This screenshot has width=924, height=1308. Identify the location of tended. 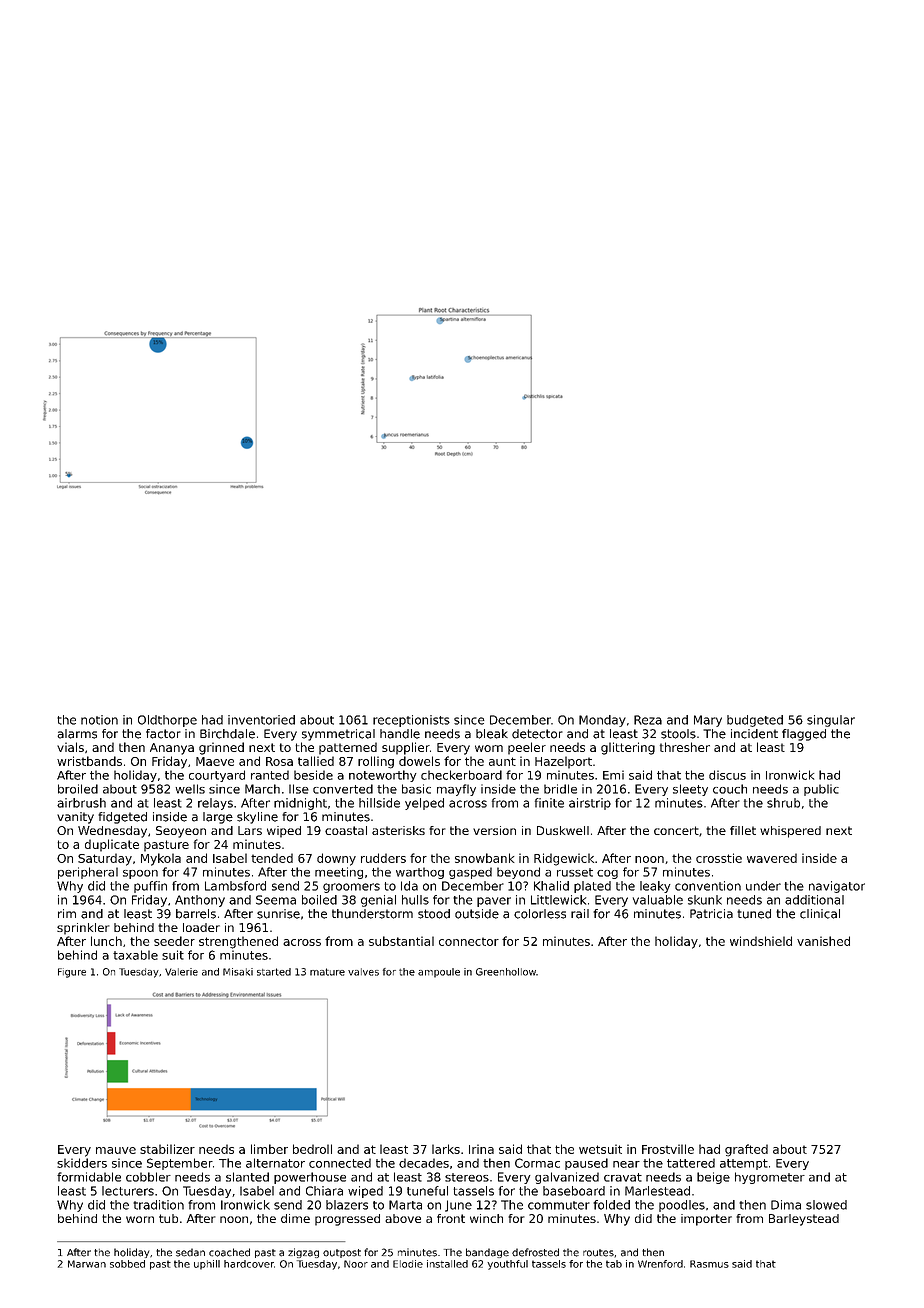
(272, 858).
